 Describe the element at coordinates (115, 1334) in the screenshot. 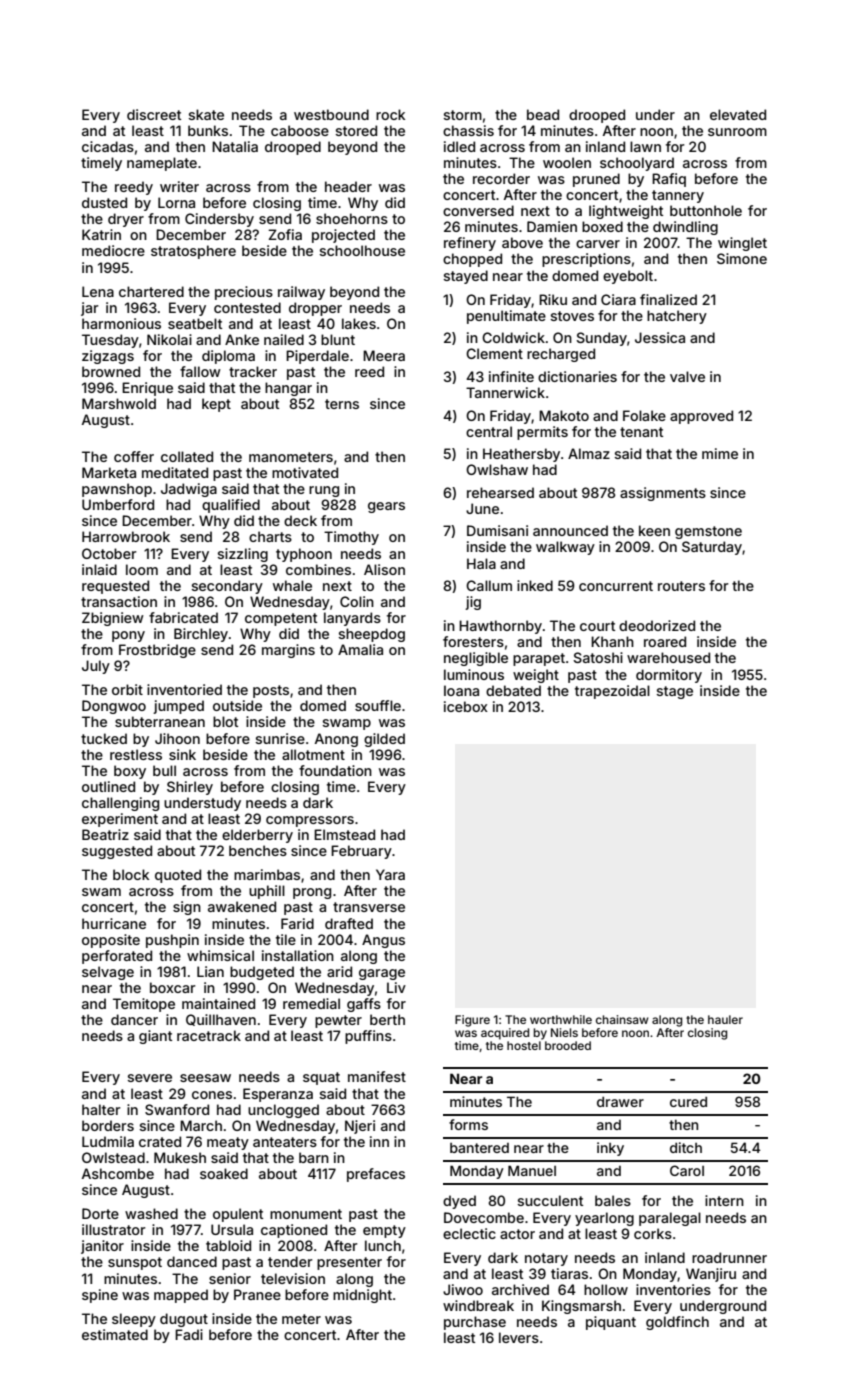

I see `estimated` at that location.
